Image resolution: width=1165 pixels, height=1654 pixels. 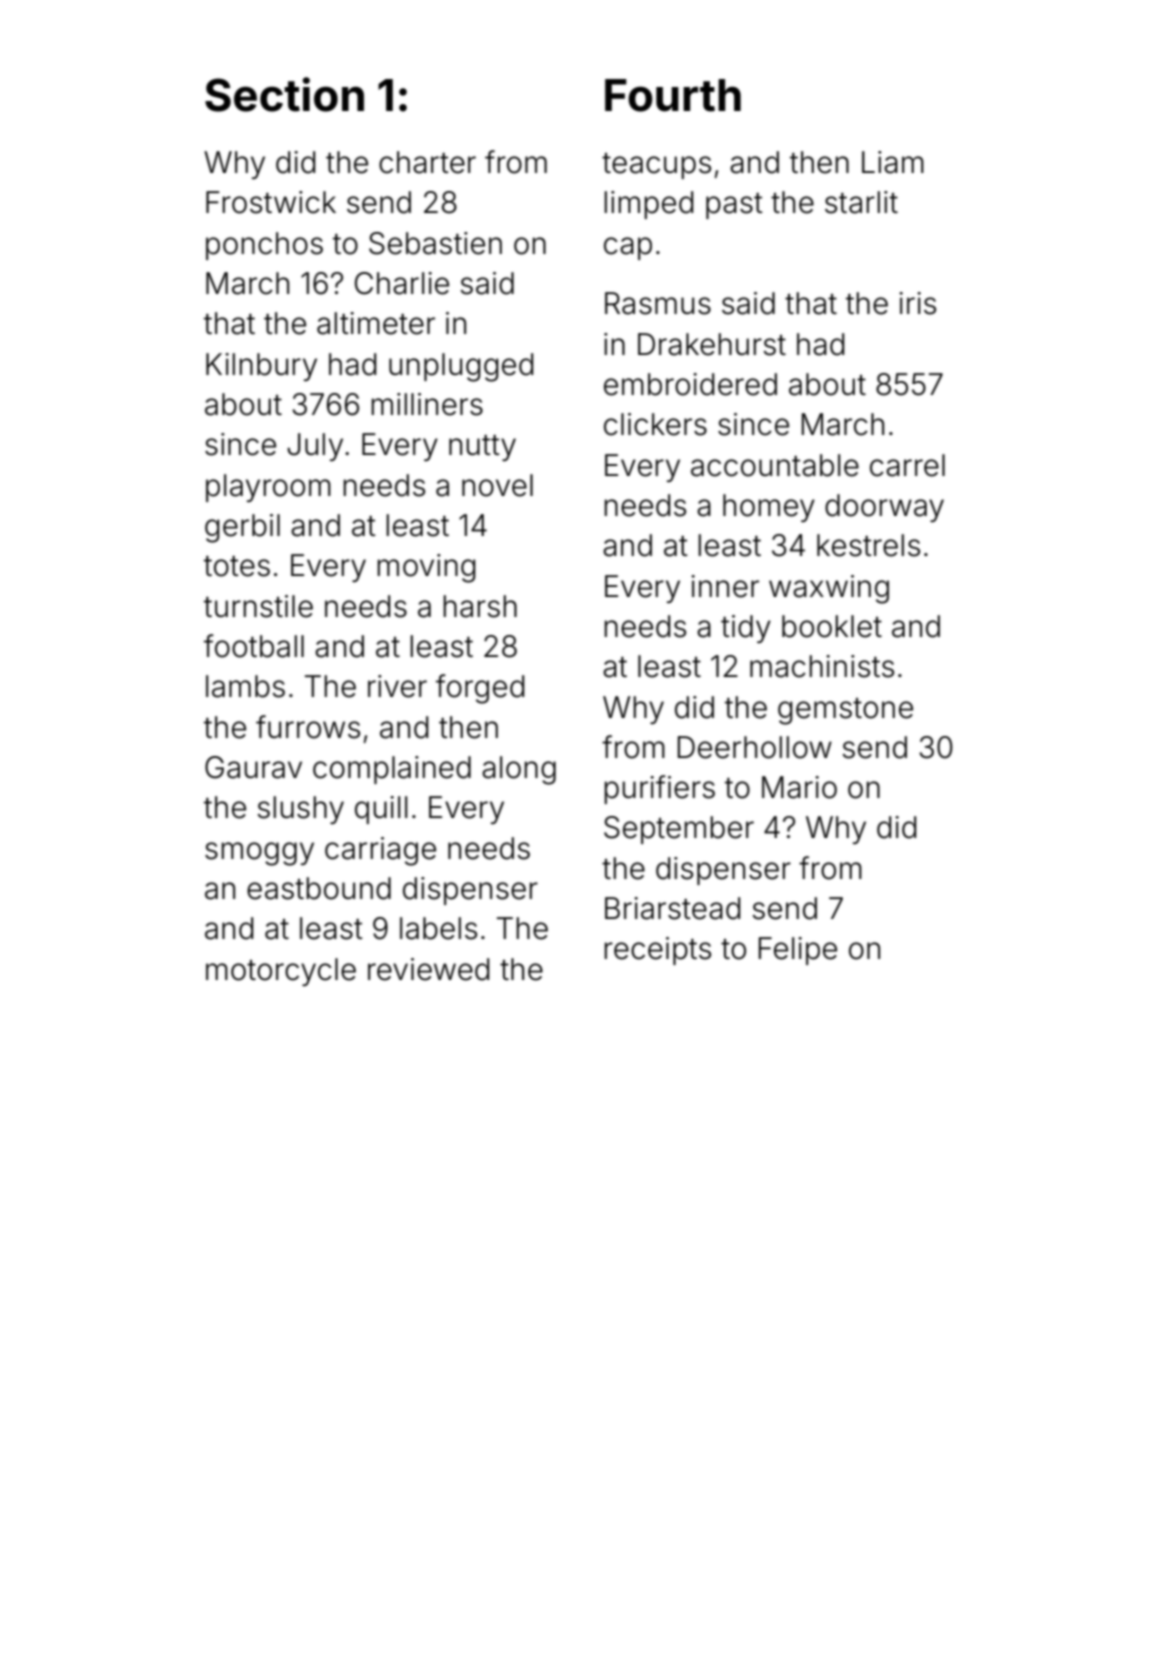 What do you see at coordinates (427, 162) in the screenshot?
I see `charter` at bounding box center [427, 162].
